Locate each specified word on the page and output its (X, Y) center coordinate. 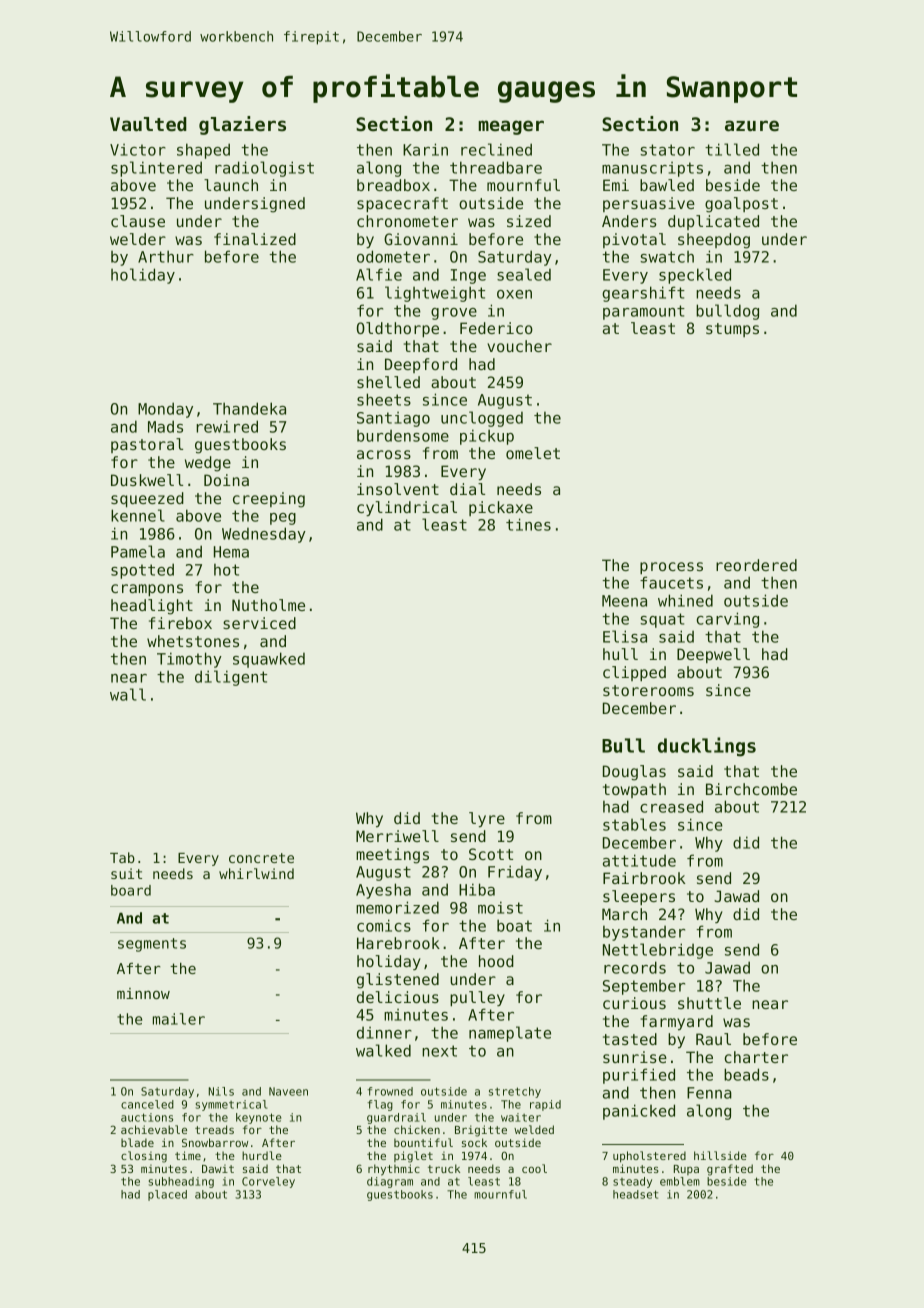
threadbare (496, 167)
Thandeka (249, 408)
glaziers (242, 125)
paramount (644, 312)
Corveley (268, 1182)
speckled (695, 276)
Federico (496, 328)
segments (152, 945)
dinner (384, 1033)
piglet (413, 1157)
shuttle (709, 1003)
